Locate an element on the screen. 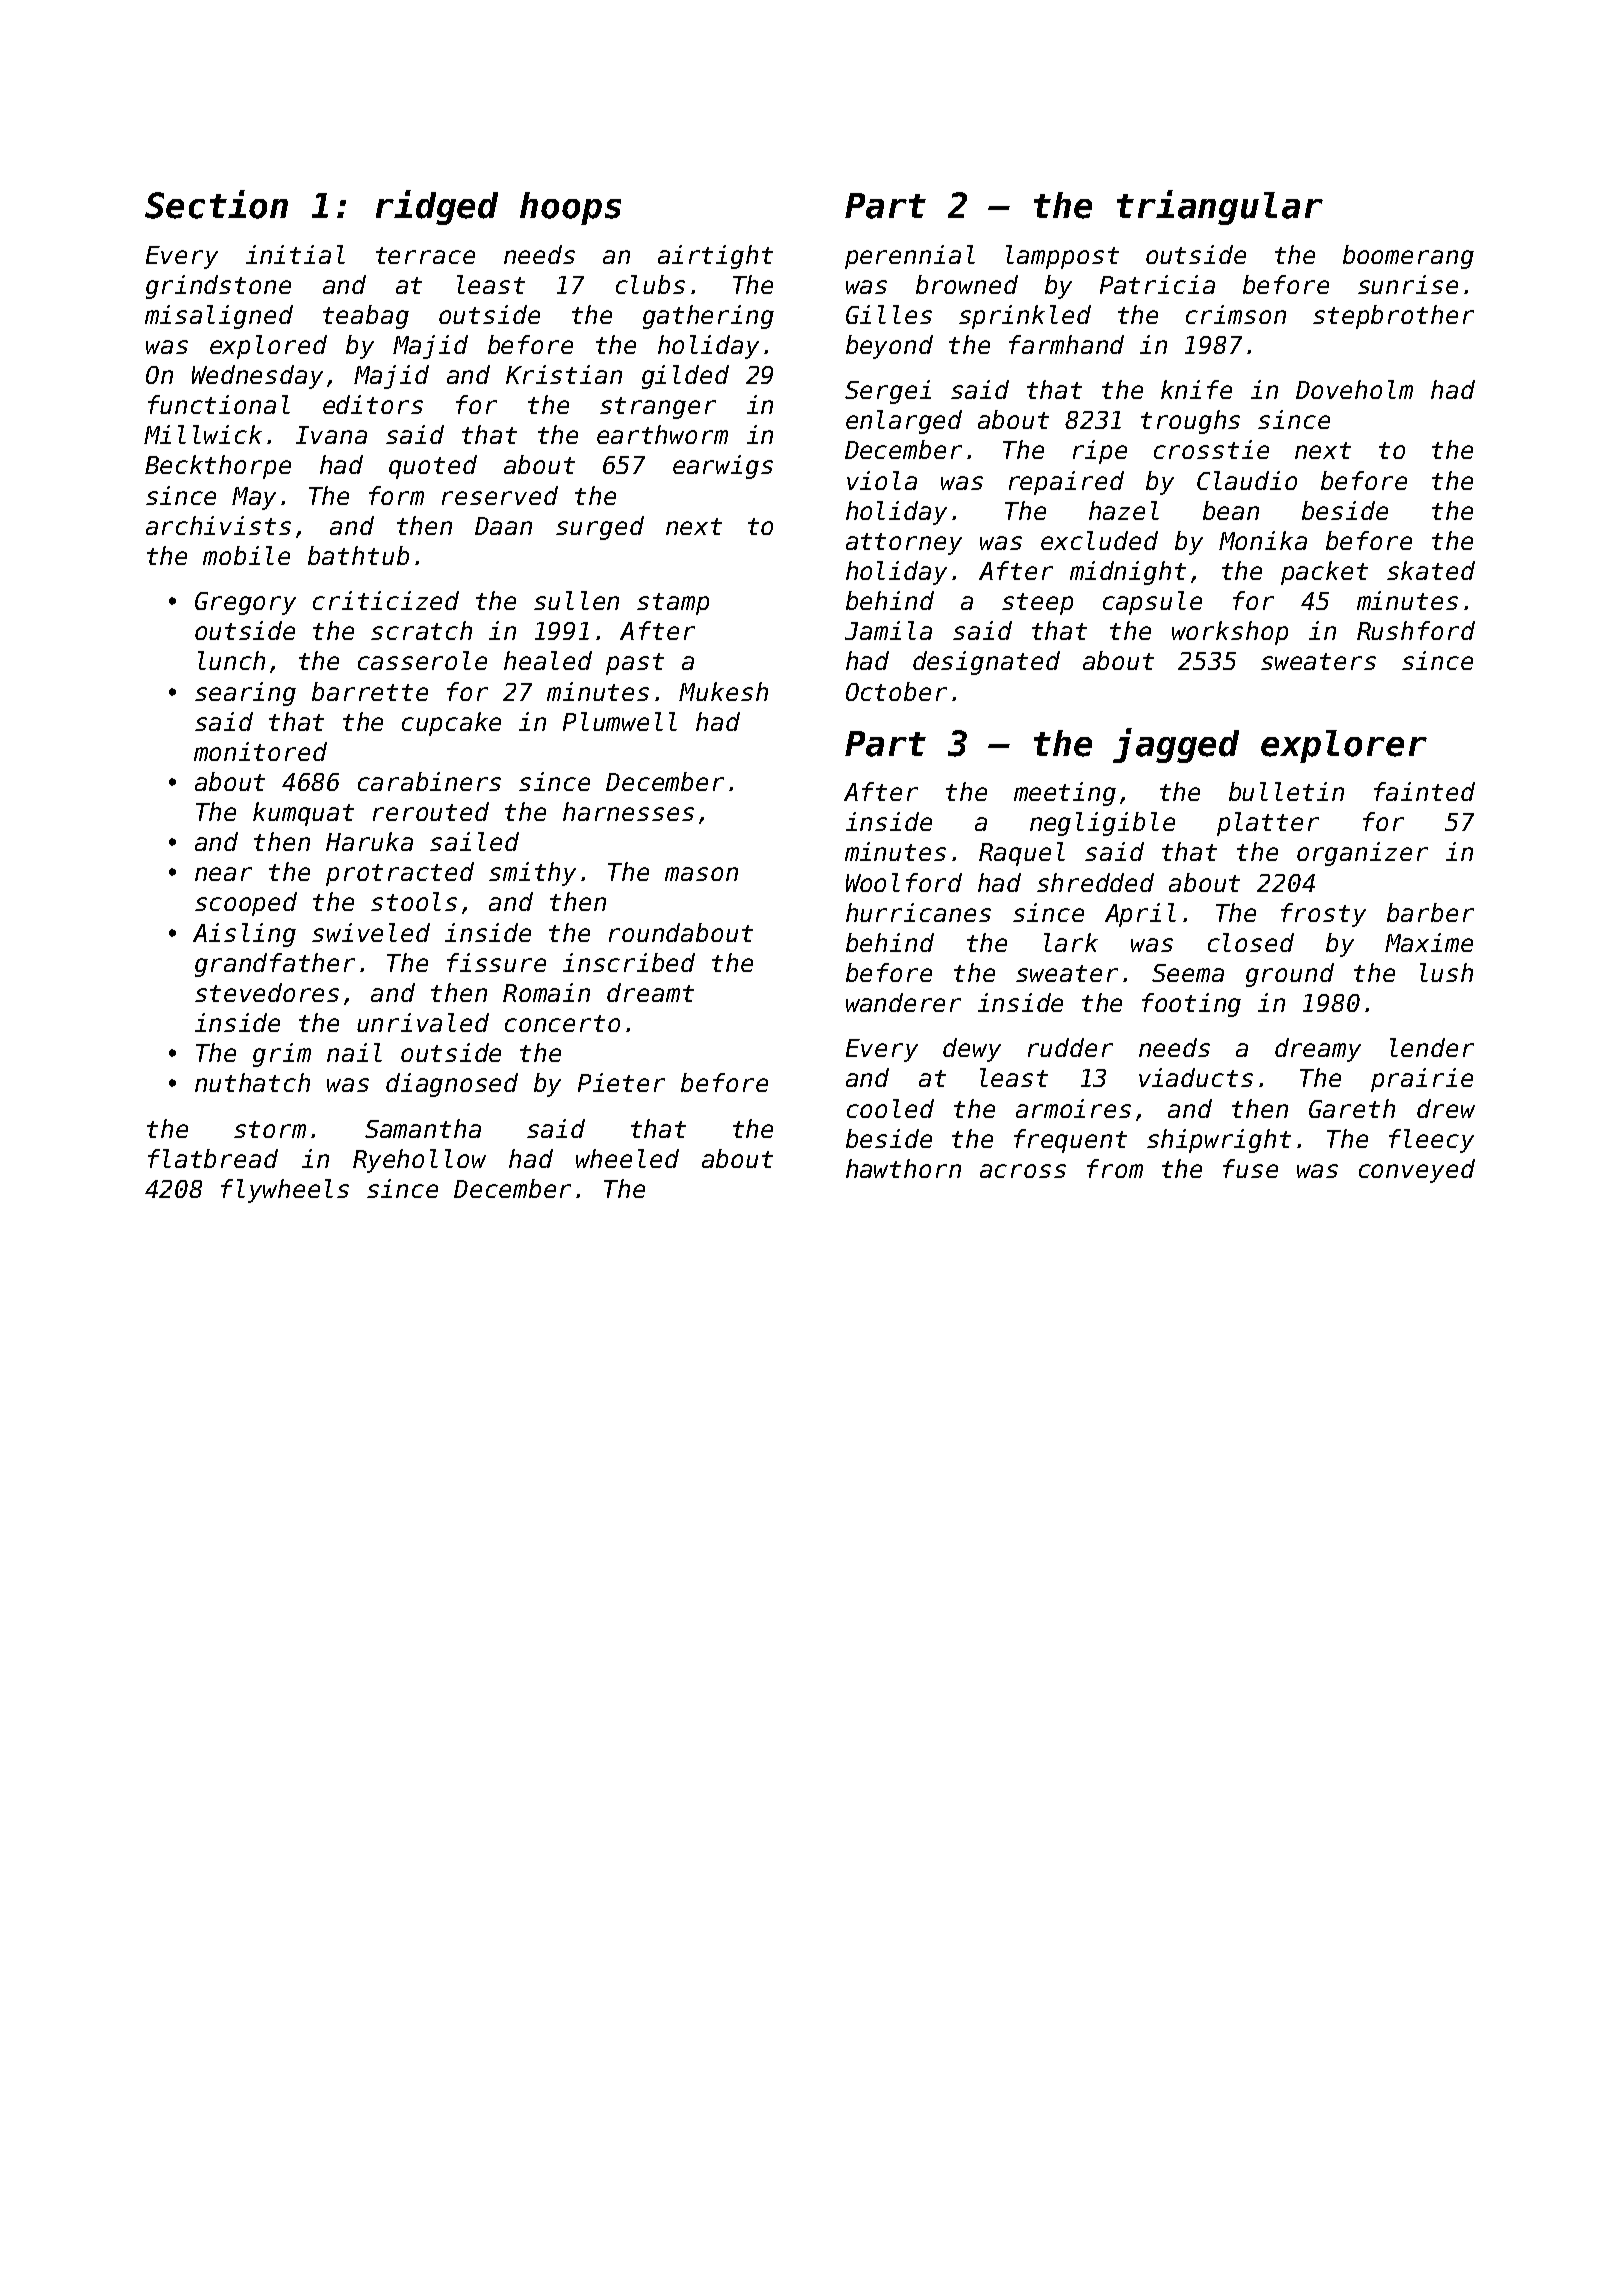 Image resolution: width=1620 pixels, height=2292 pixels. grim is located at coordinates (282, 1055).
